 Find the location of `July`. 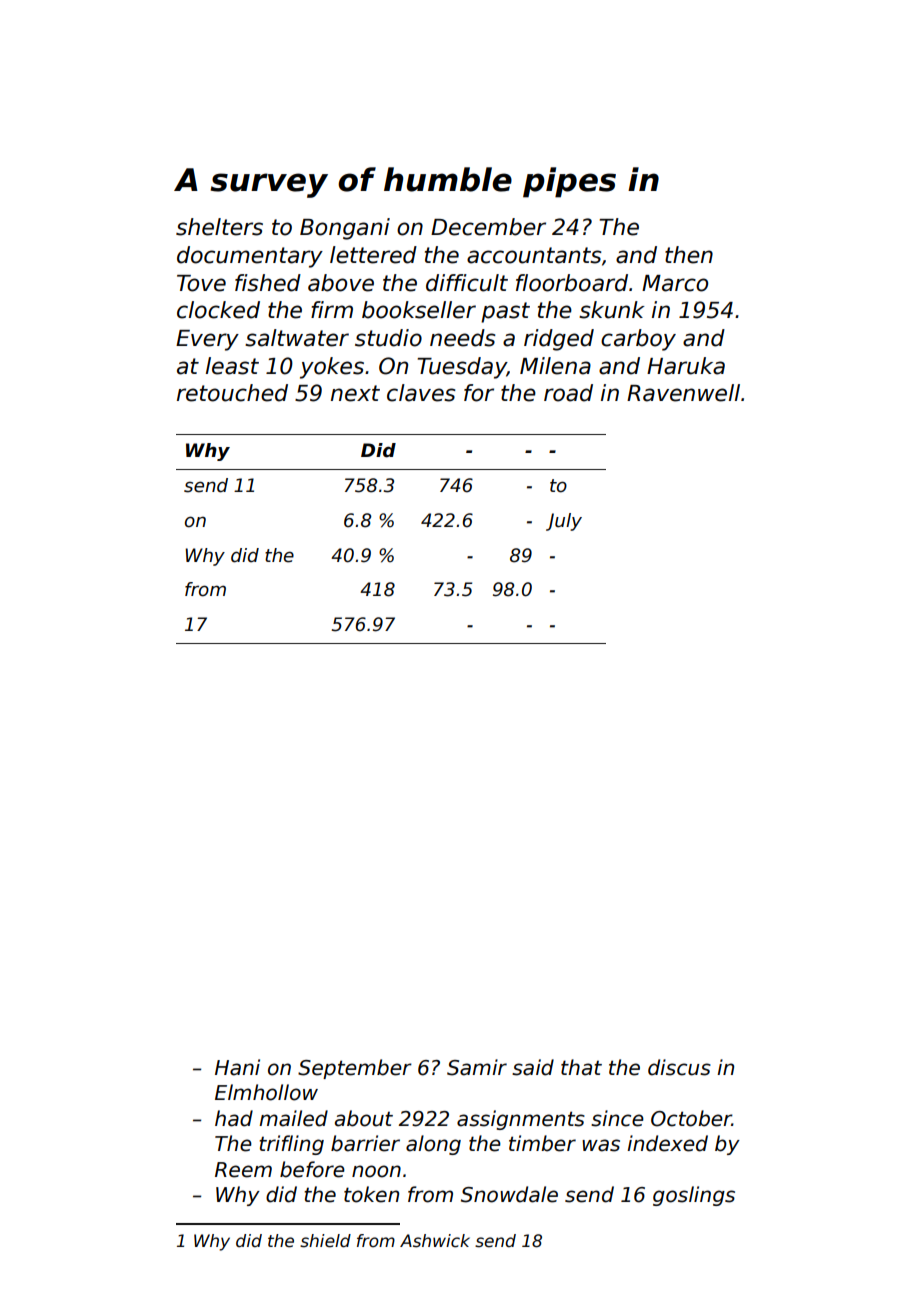

July is located at coordinates (564, 522).
